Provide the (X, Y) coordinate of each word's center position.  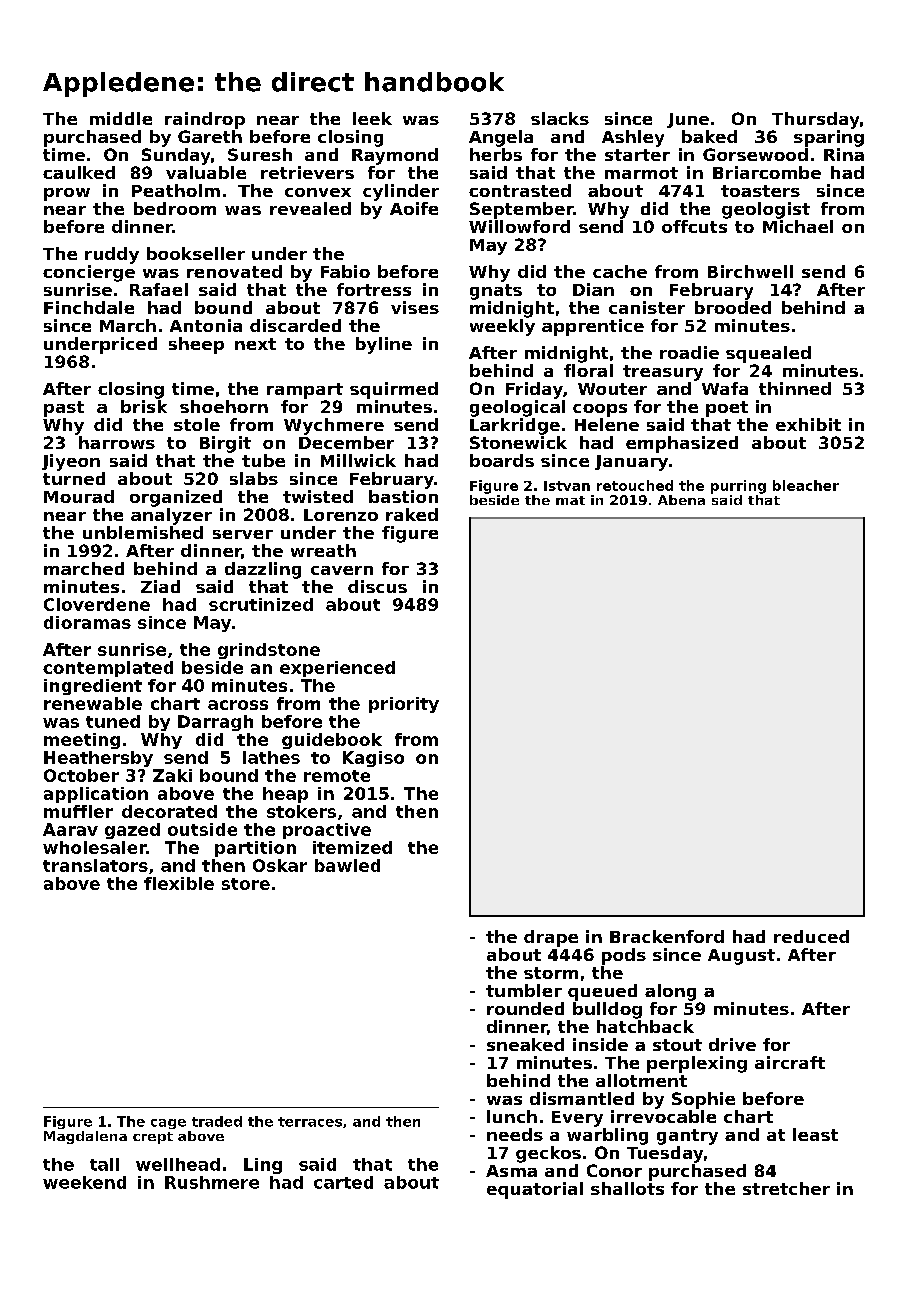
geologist (766, 210)
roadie (689, 352)
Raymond (395, 156)
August (741, 957)
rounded (525, 1008)
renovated (234, 271)
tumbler (524, 990)
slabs (254, 478)
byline (384, 345)
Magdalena (85, 1137)
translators (95, 865)
